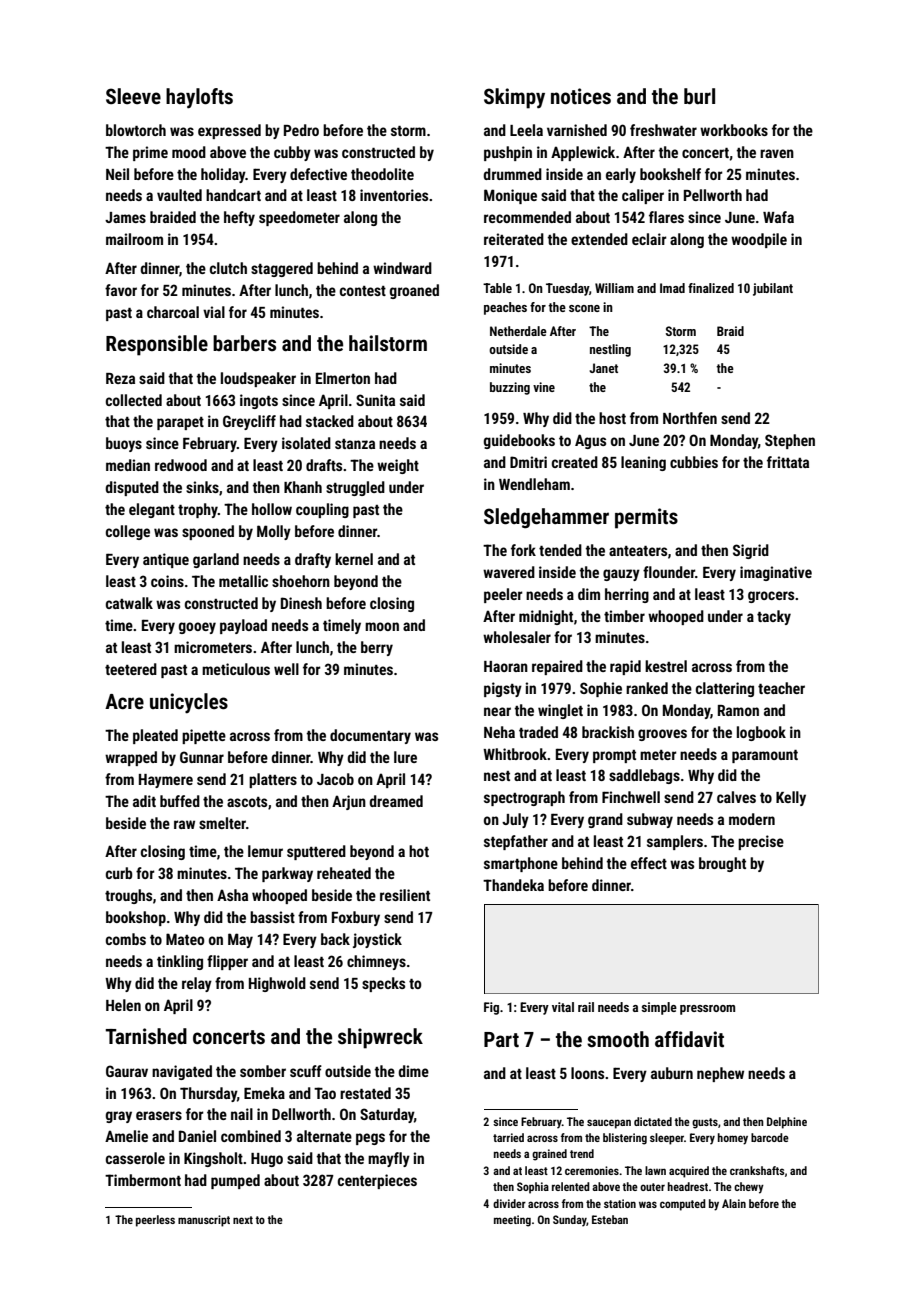  What do you see at coordinates (513, 885) in the screenshot?
I see `Thandeka` at bounding box center [513, 885].
